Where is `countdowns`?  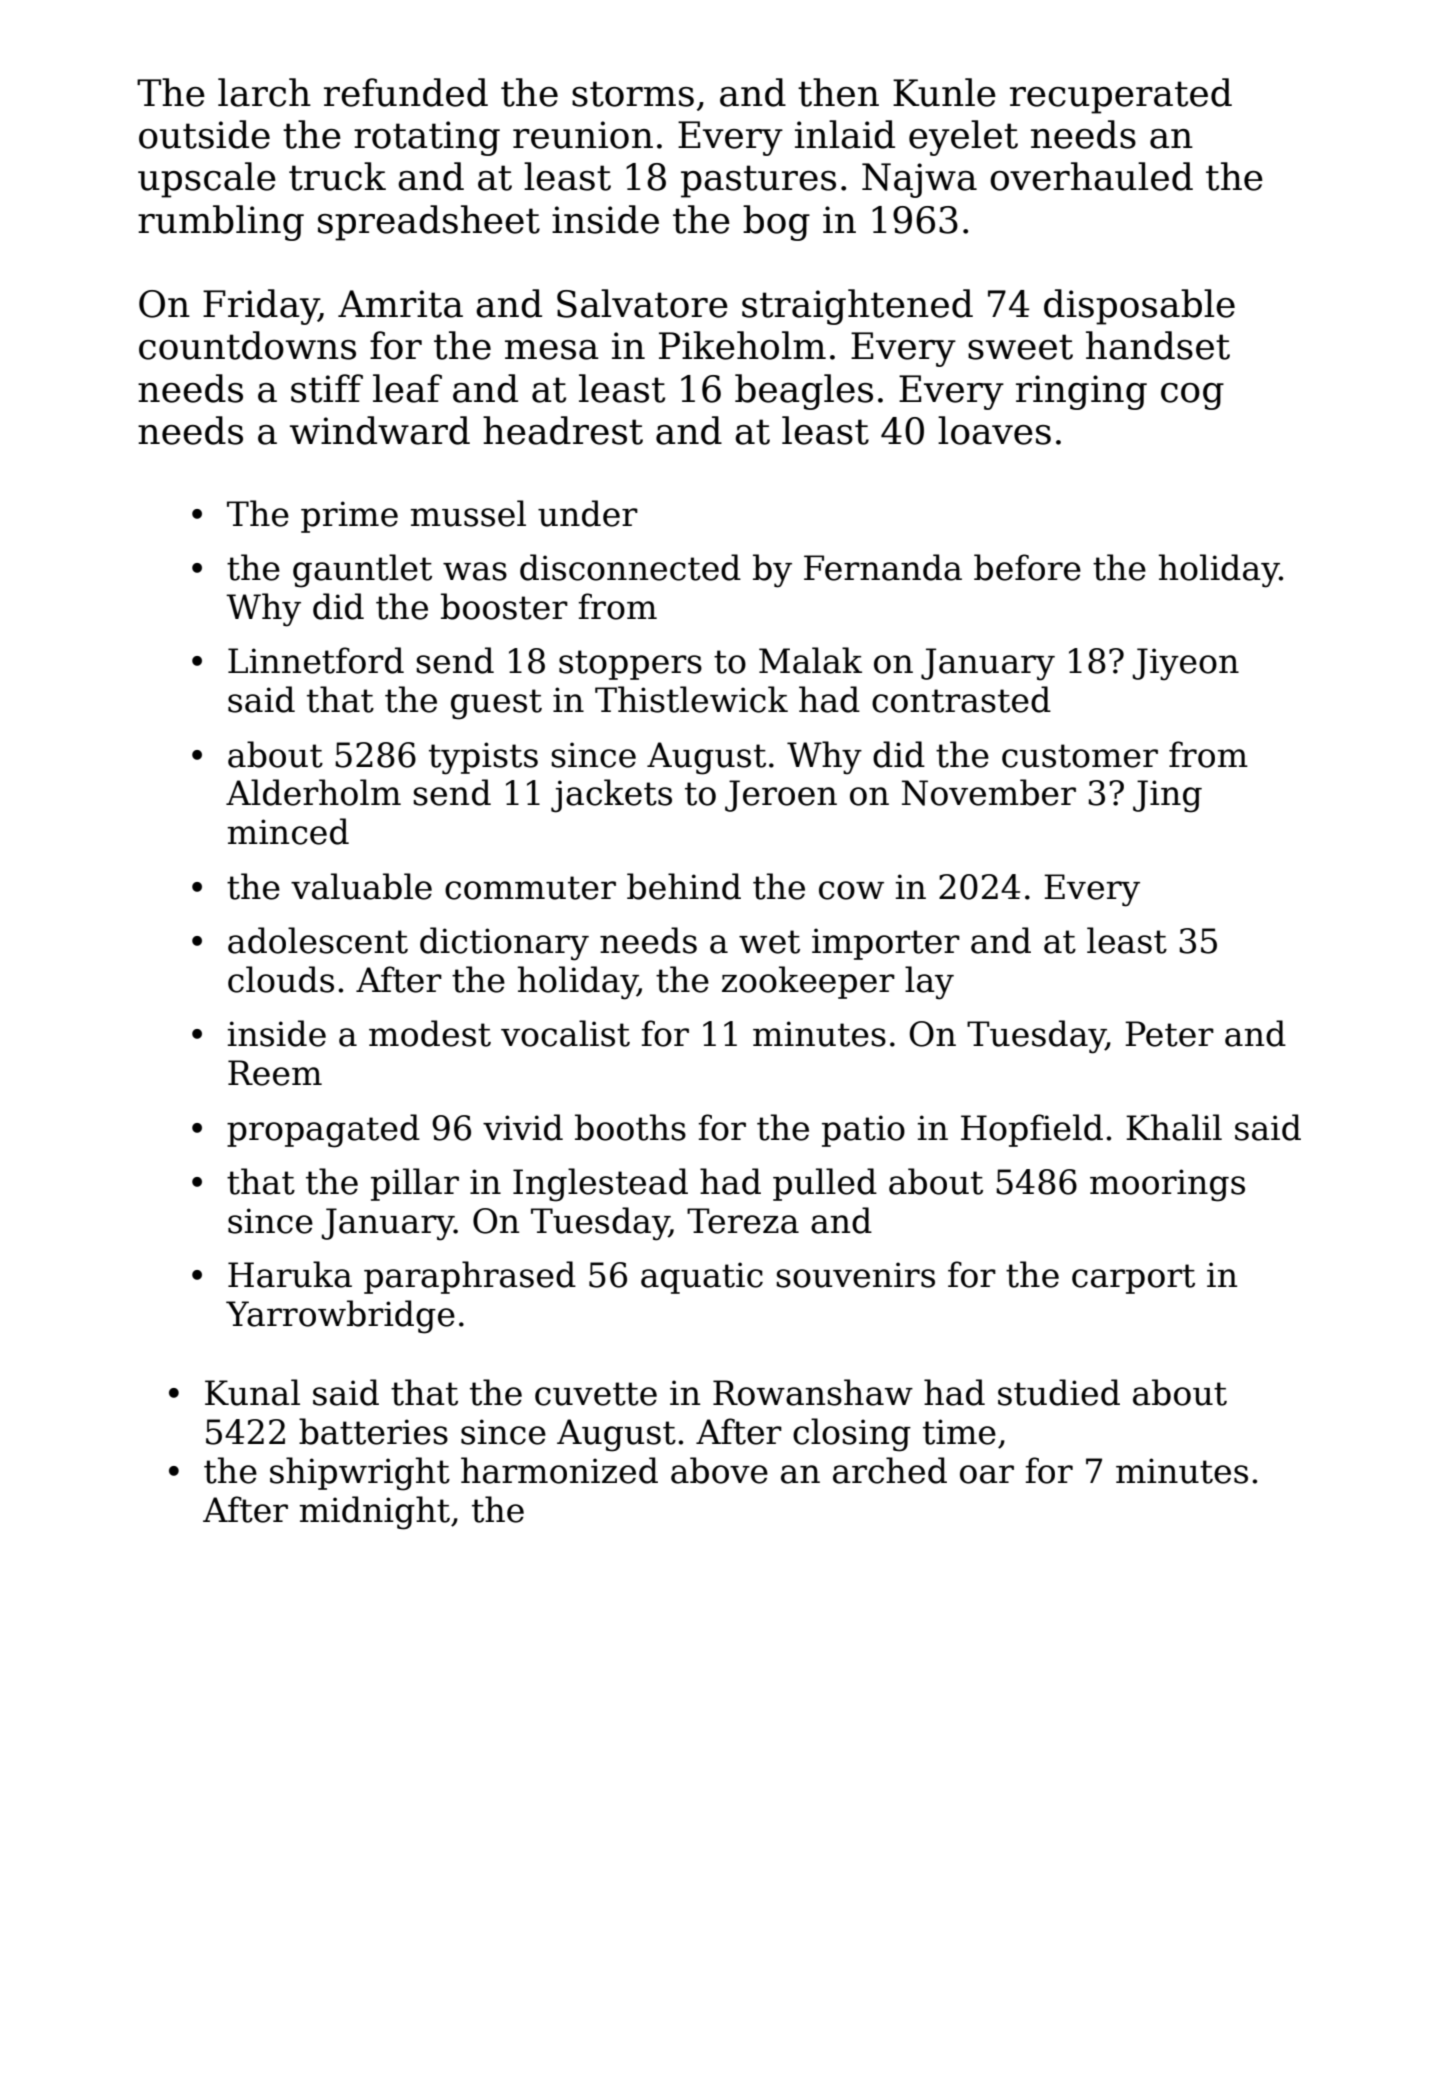 countdowns is located at coordinates (247, 345).
